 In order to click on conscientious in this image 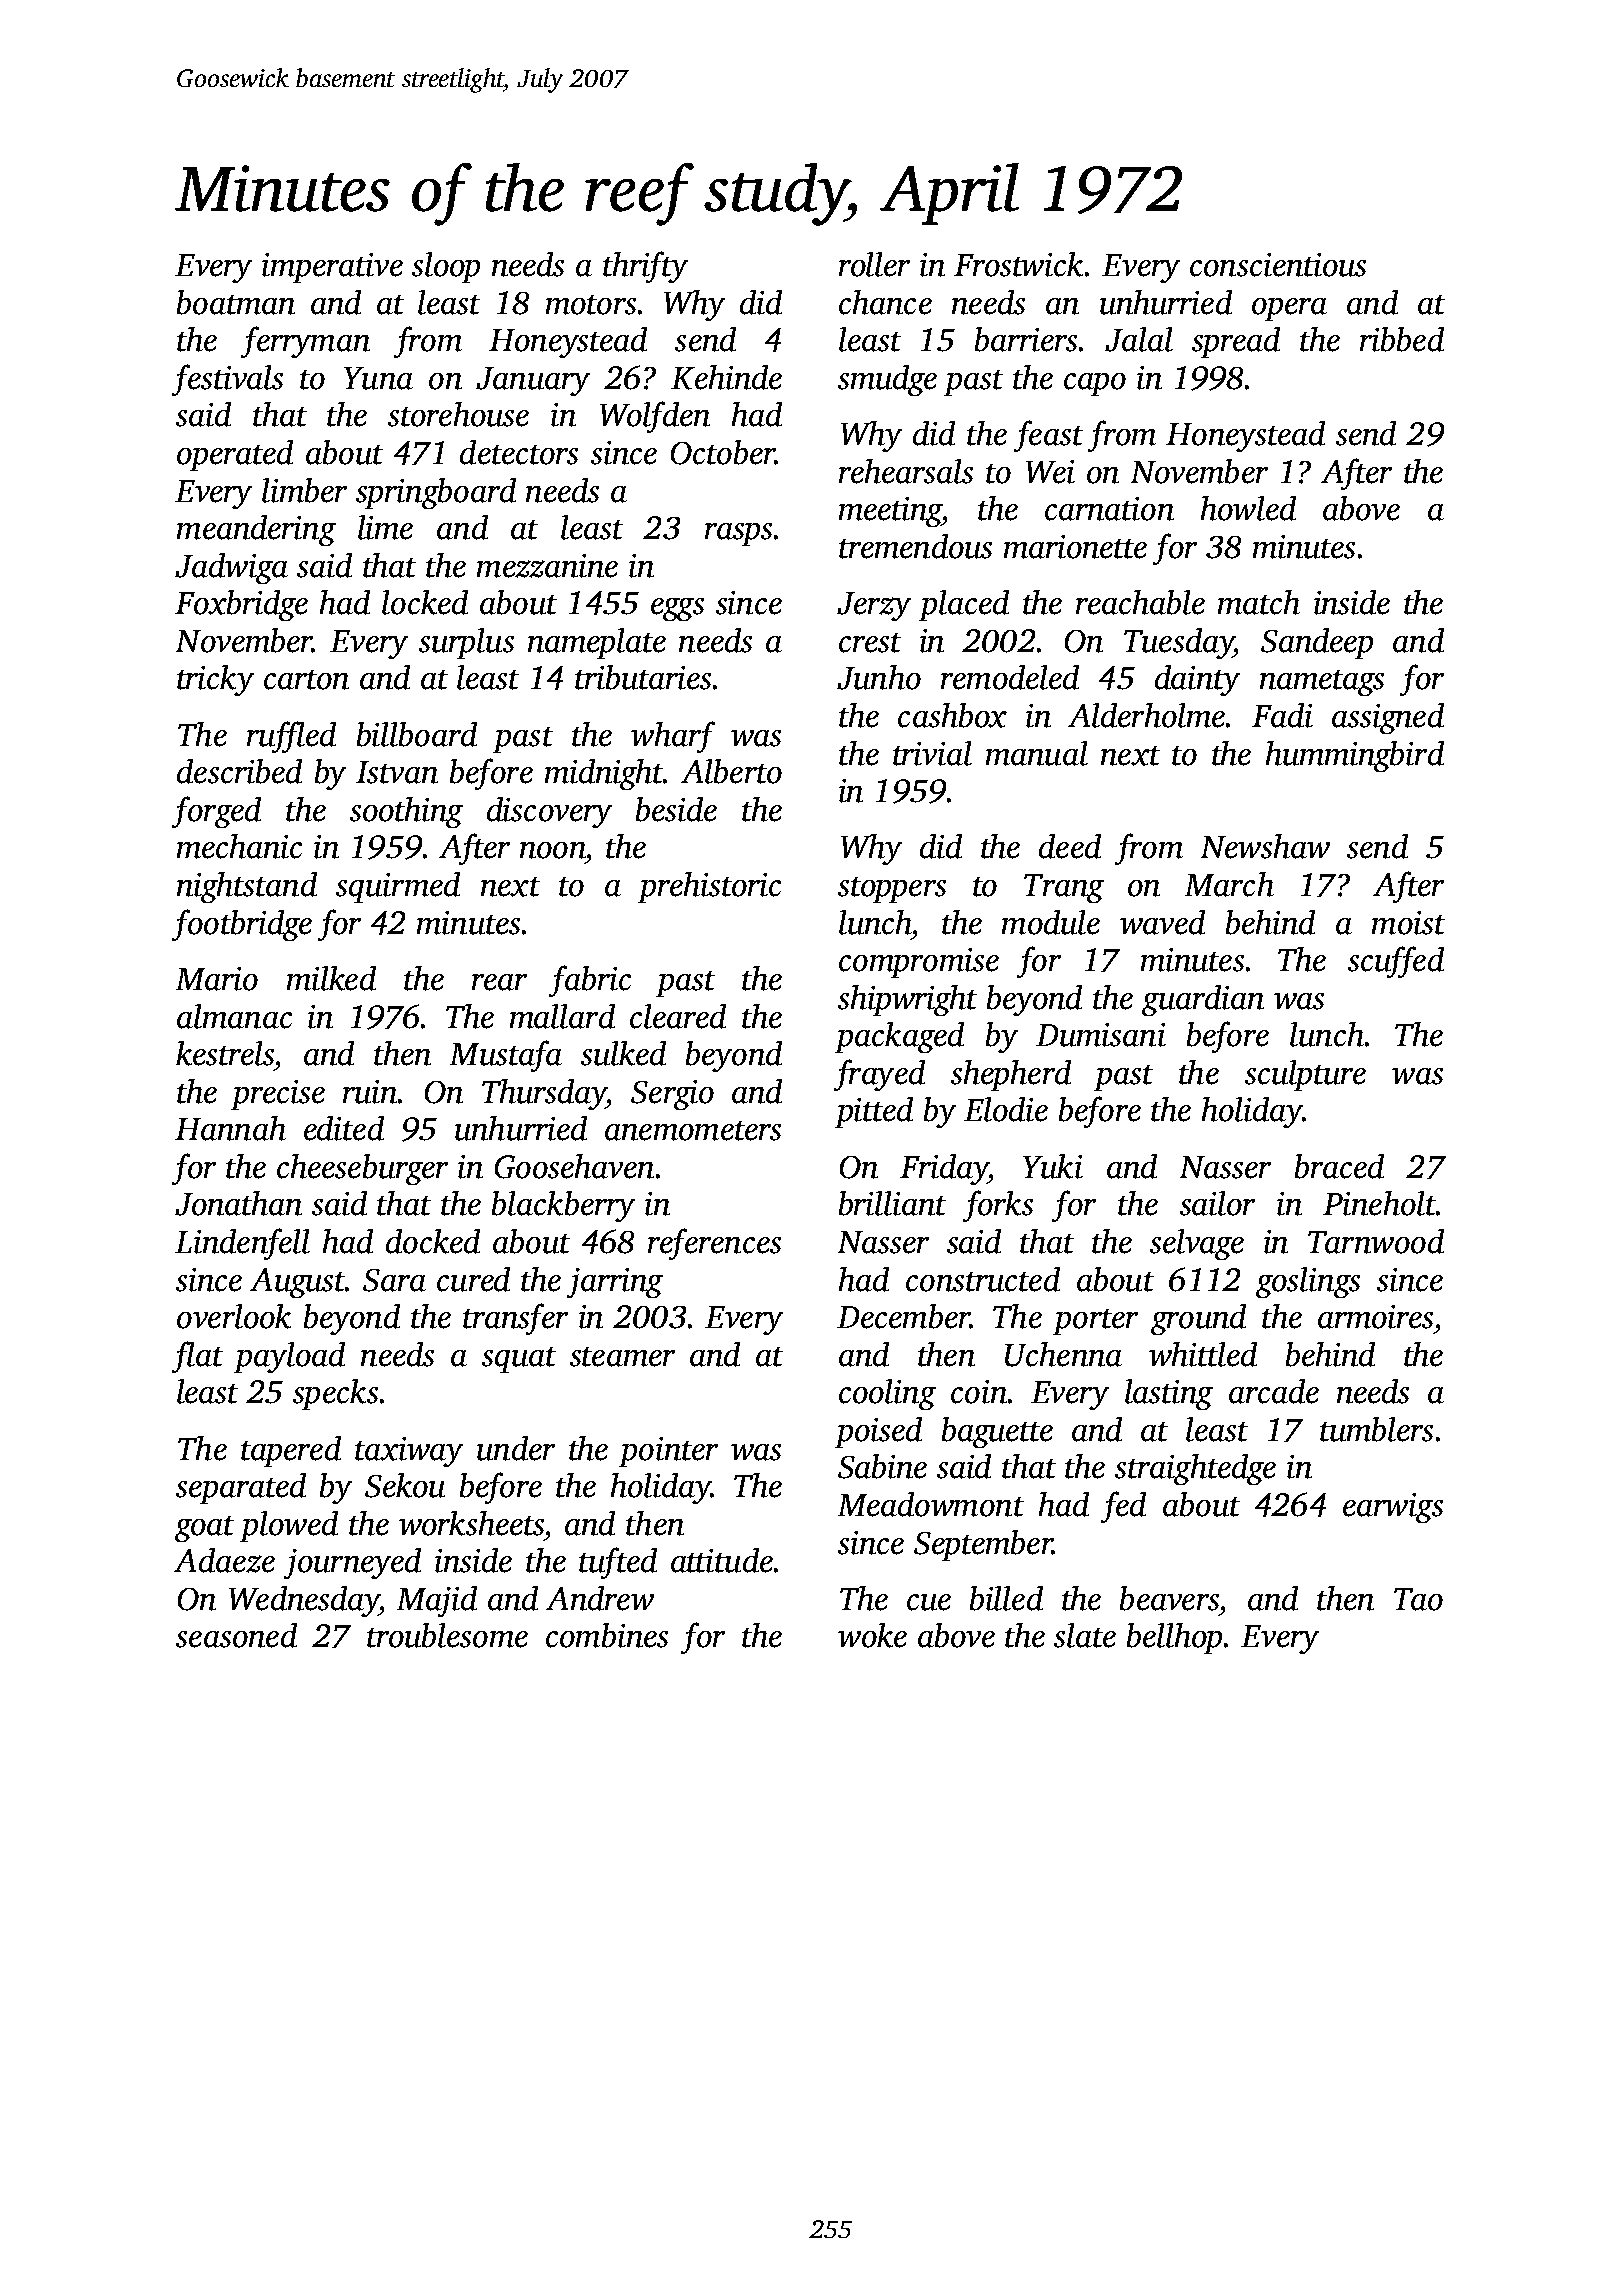, I will do `click(1278, 265)`.
